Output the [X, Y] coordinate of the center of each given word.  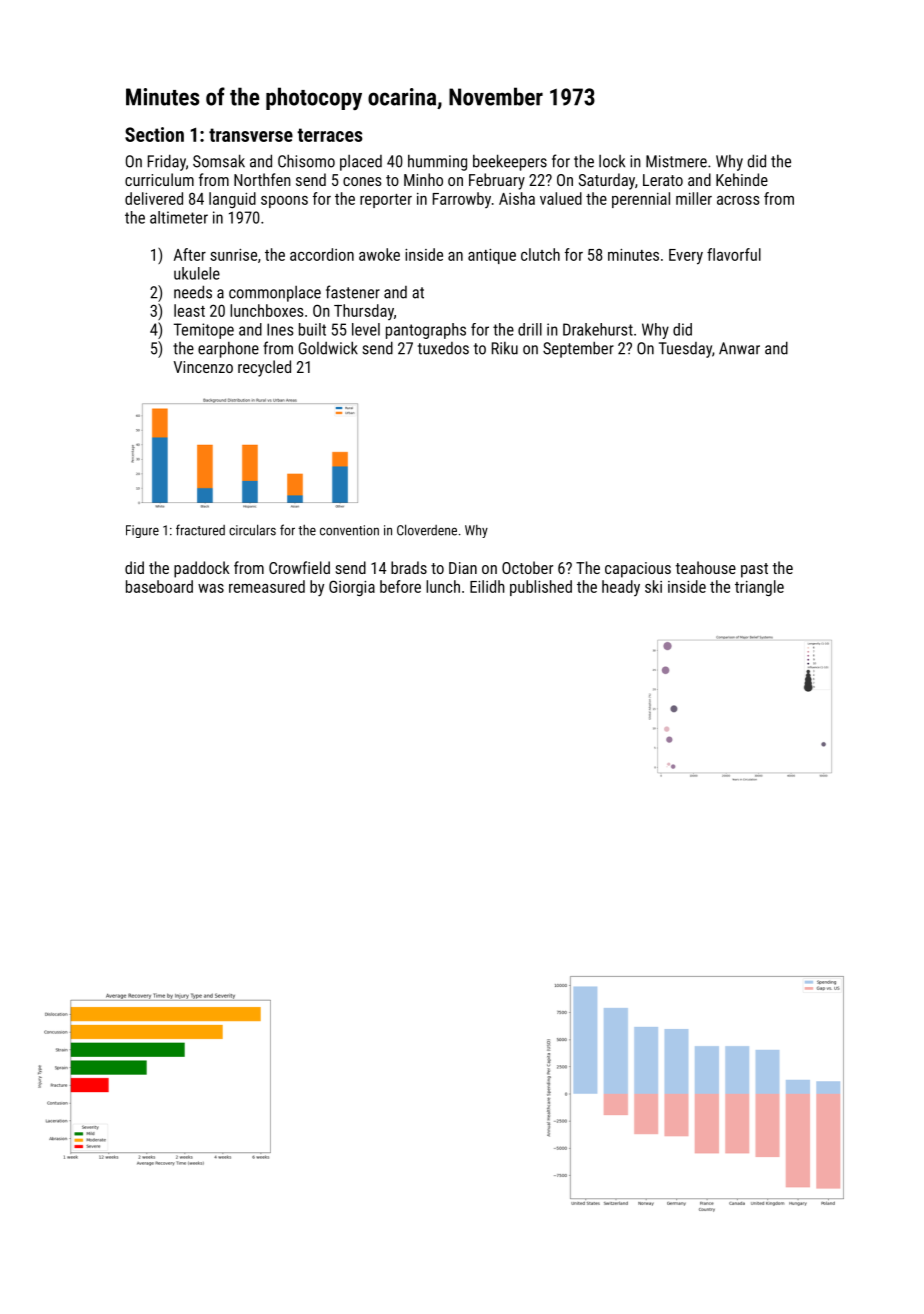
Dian [463, 568]
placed [361, 163]
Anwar [739, 348]
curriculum [159, 179]
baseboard [159, 586]
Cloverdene [427, 530]
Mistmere [676, 161]
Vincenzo [203, 367]
